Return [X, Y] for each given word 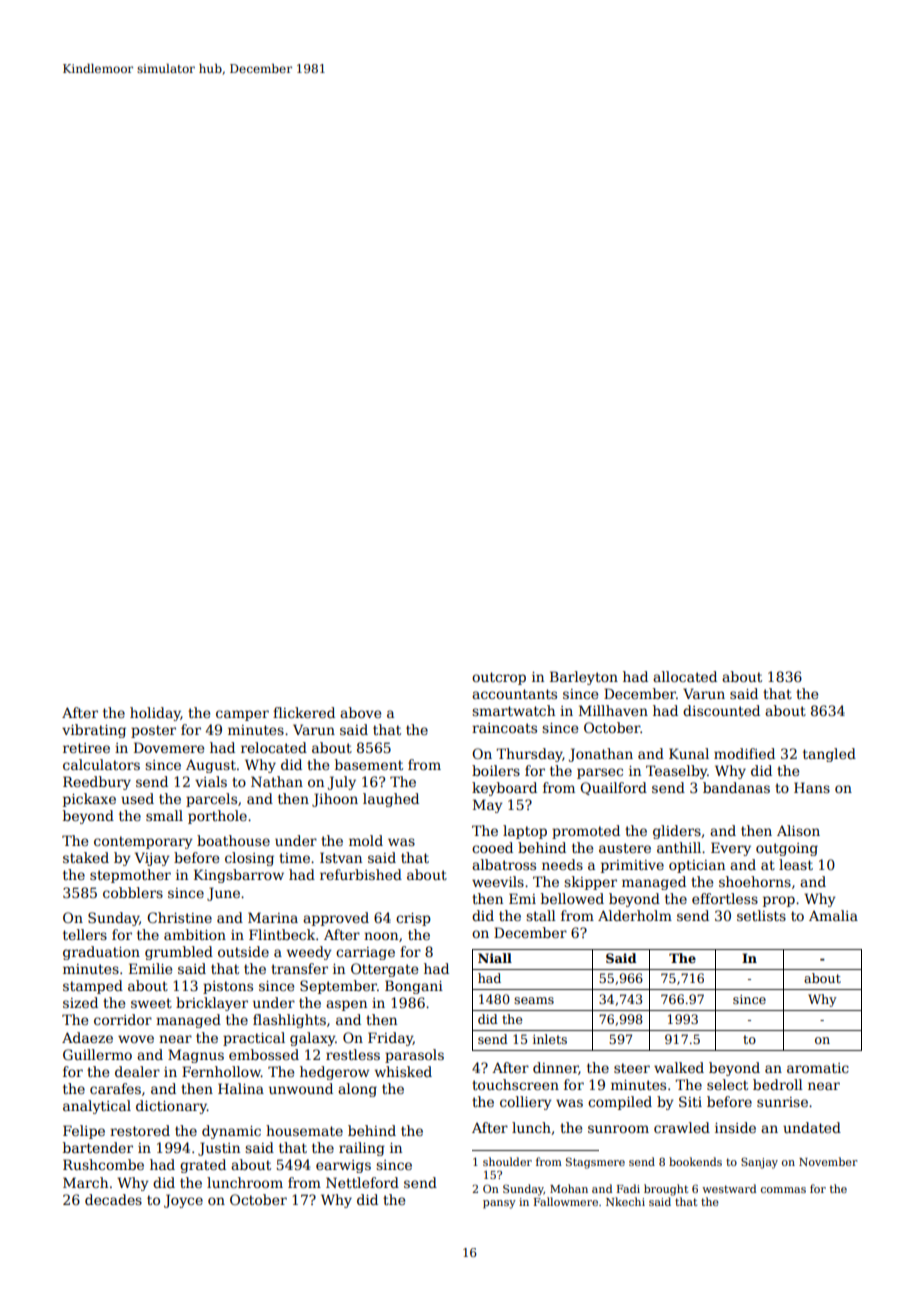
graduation [101, 953]
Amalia [833, 915]
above [360, 712]
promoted [586, 832]
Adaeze [87, 1037]
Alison [798, 830]
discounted [721, 710]
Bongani [414, 987]
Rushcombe [103, 1164]
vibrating [94, 731]
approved [336, 919]
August [211, 766]
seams [534, 1000]
